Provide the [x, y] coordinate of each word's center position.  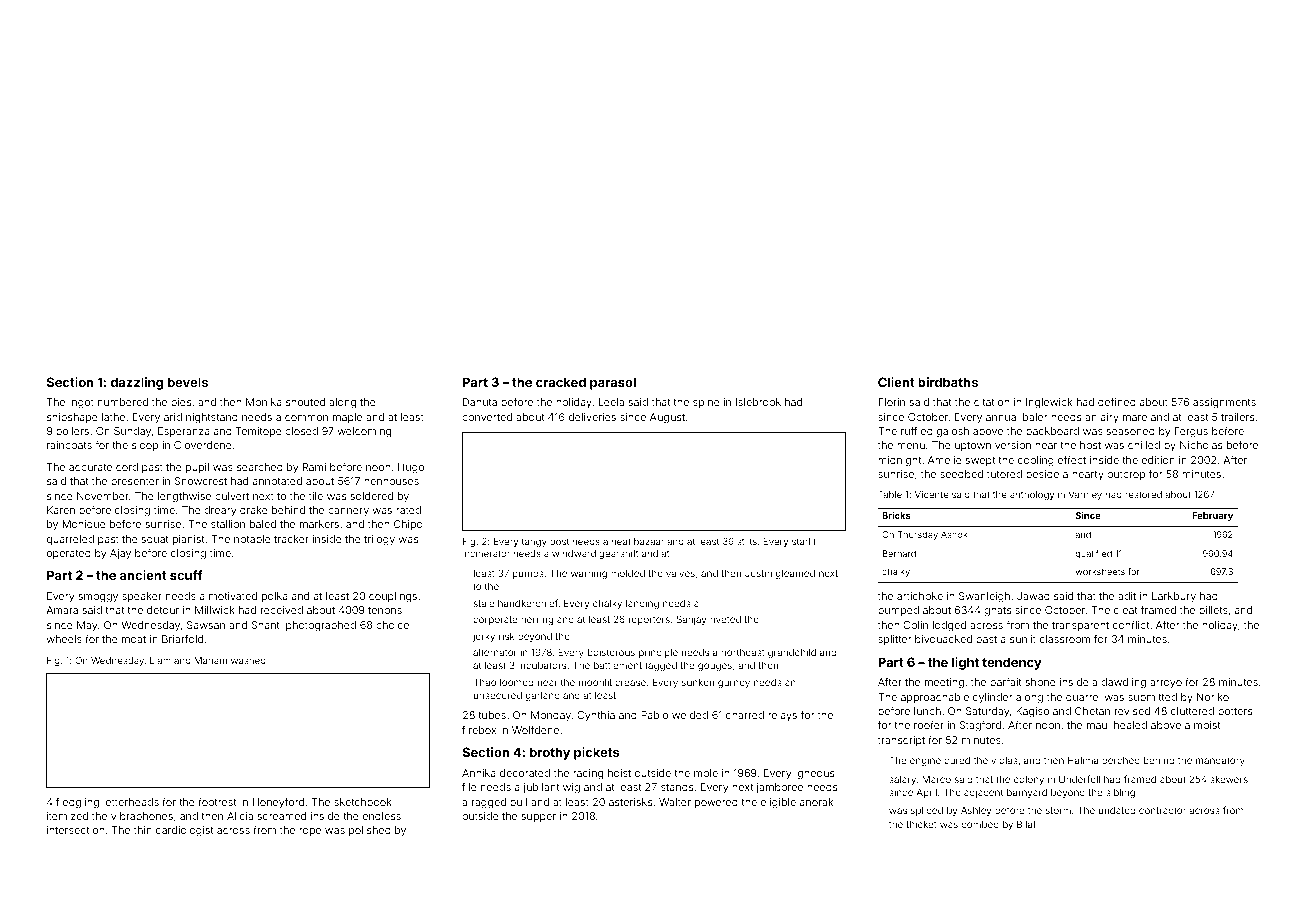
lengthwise [184, 497]
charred [745, 715]
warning [589, 574]
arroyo [1166, 684]
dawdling [1123, 683]
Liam [160, 660]
